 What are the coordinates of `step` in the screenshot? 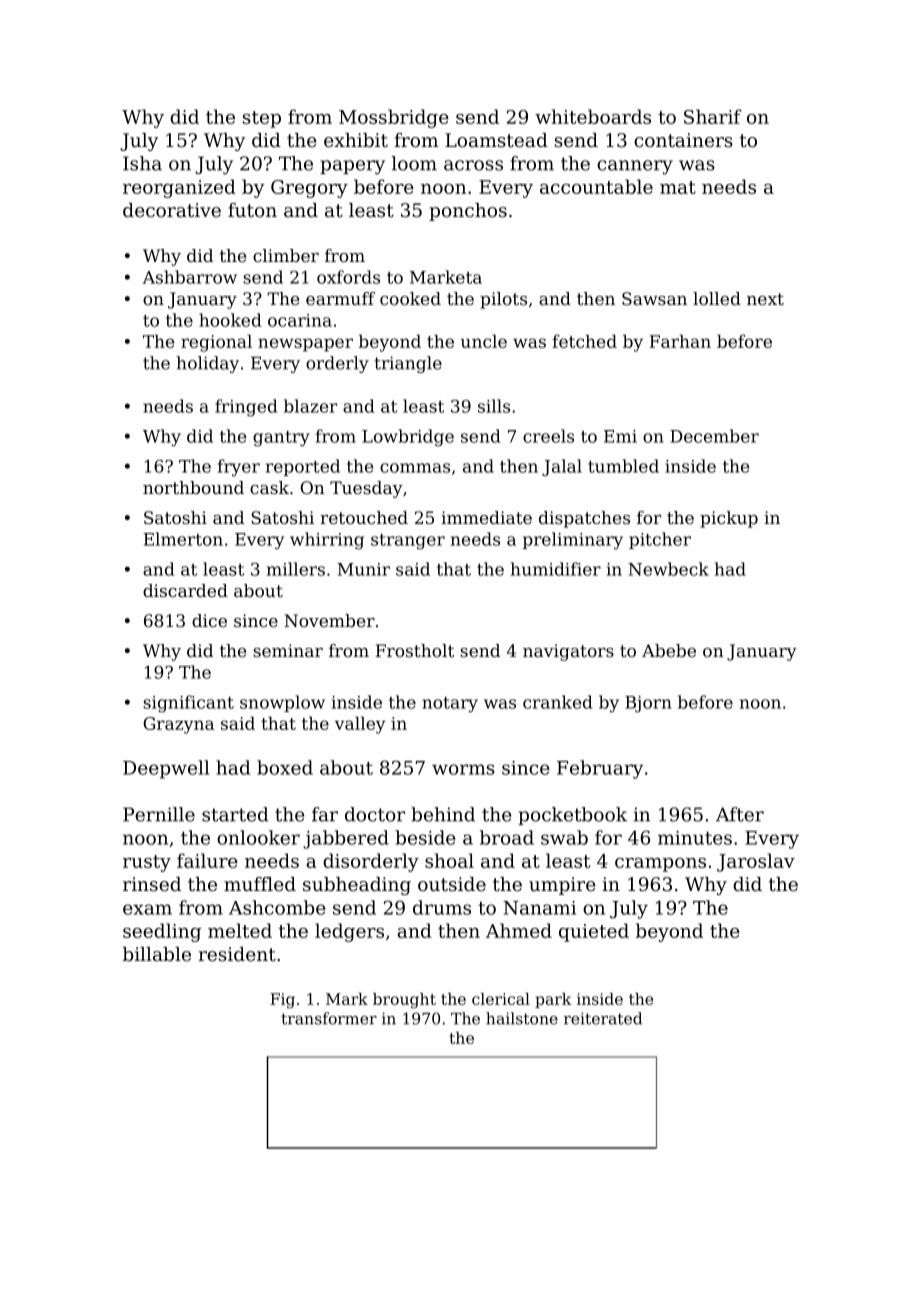 It's located at (262, 119).
